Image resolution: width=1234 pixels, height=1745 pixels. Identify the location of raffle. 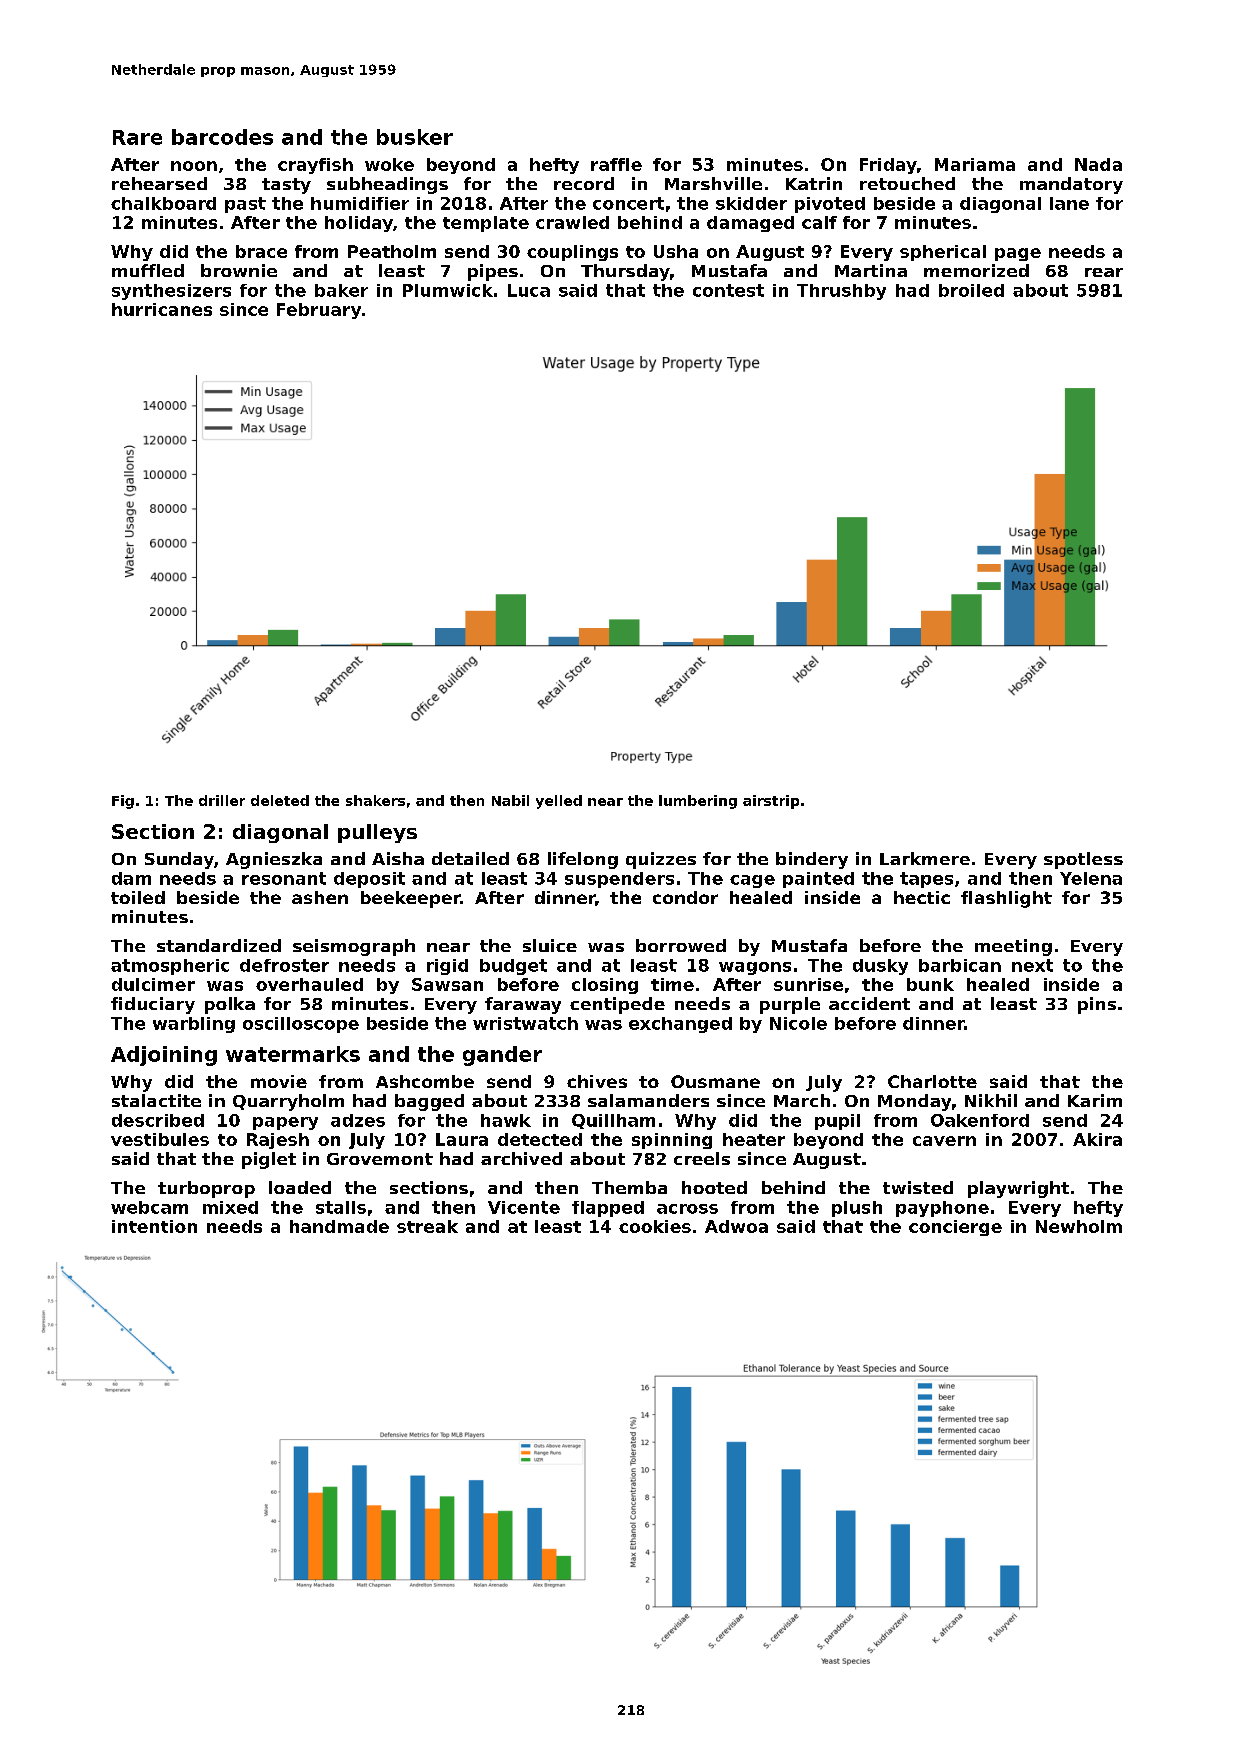
(616, 164).
